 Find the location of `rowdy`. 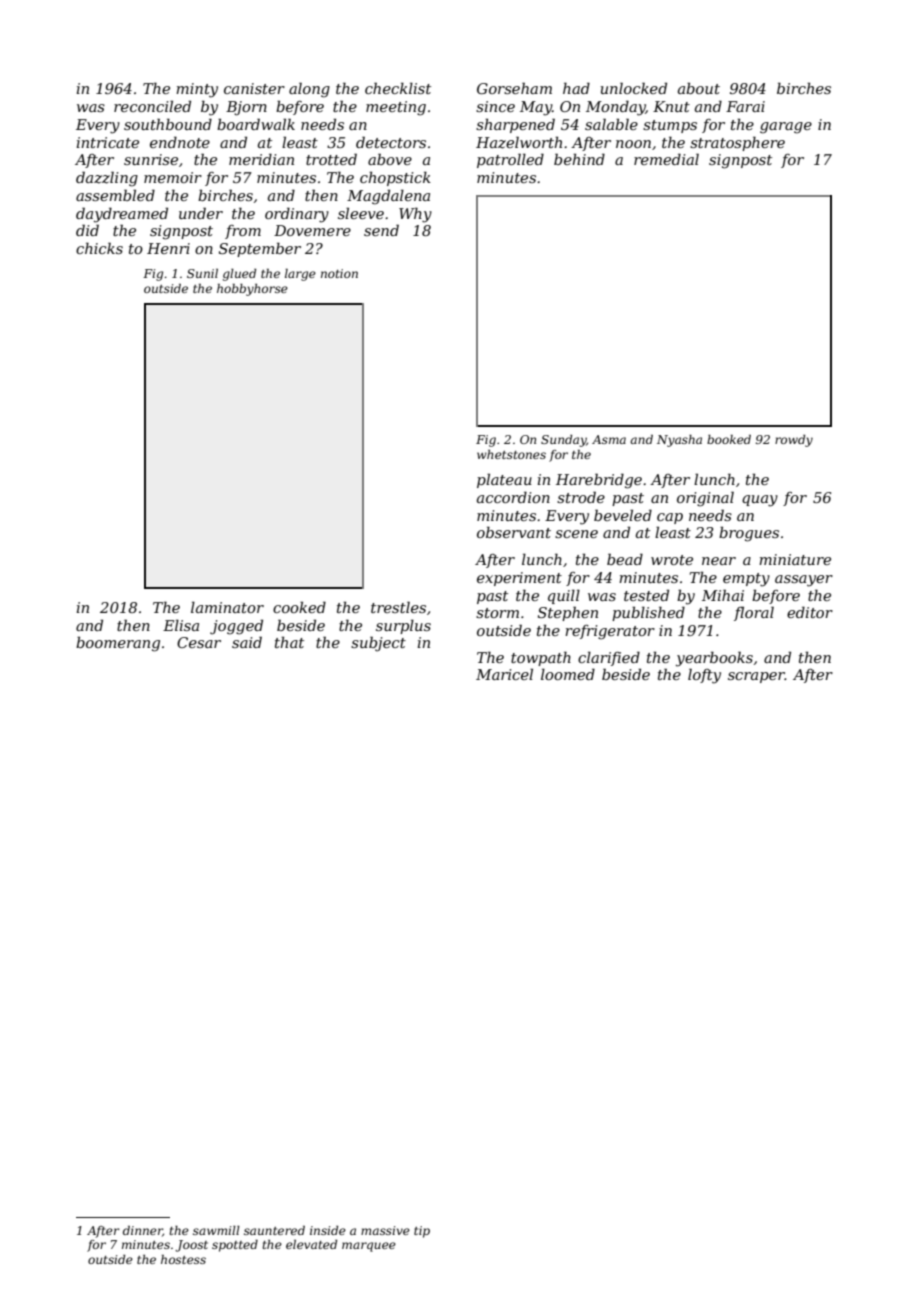

rowdy is located at coordinates (794, 441).
